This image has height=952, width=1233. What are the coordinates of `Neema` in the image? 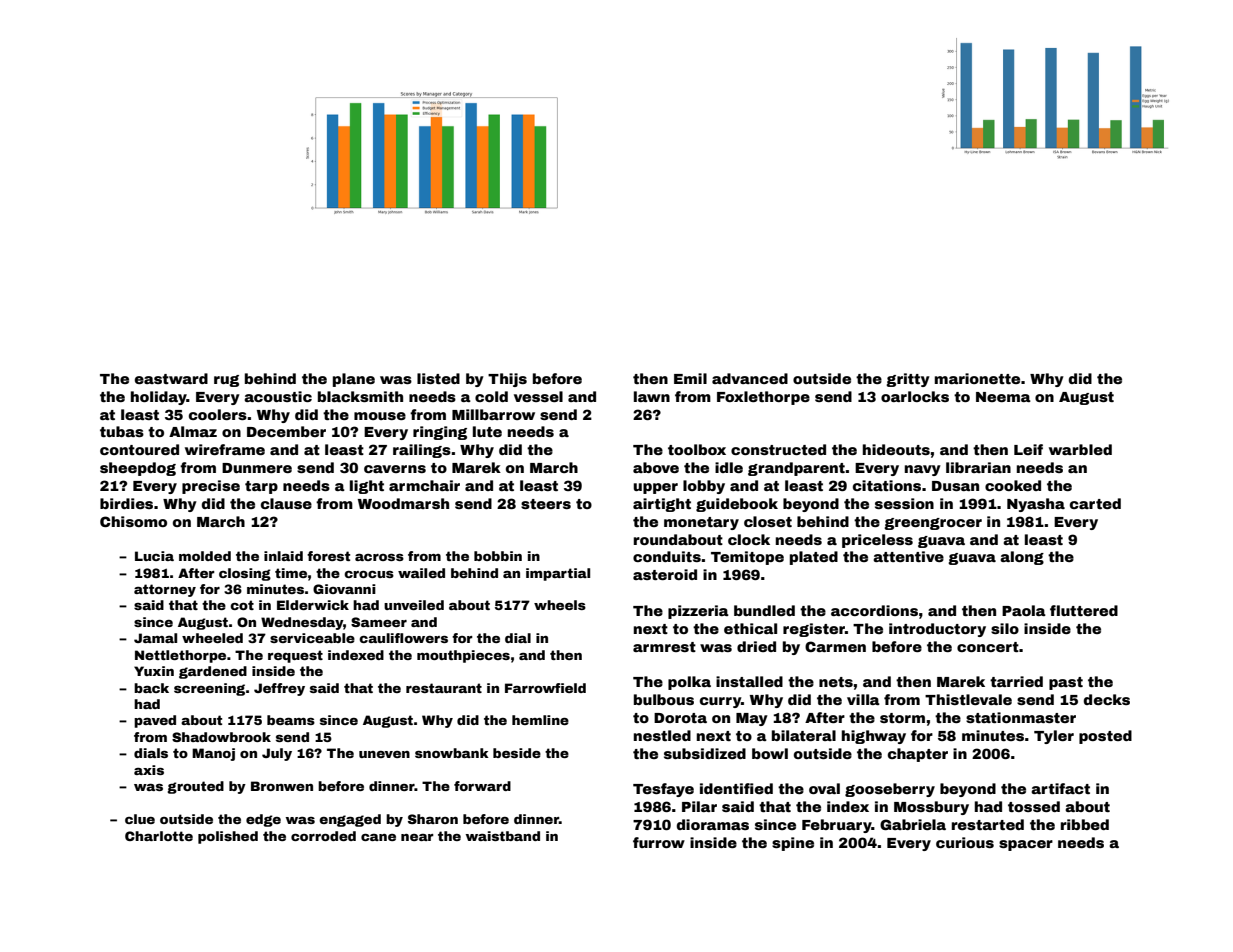 It's located at (1003, 397).
